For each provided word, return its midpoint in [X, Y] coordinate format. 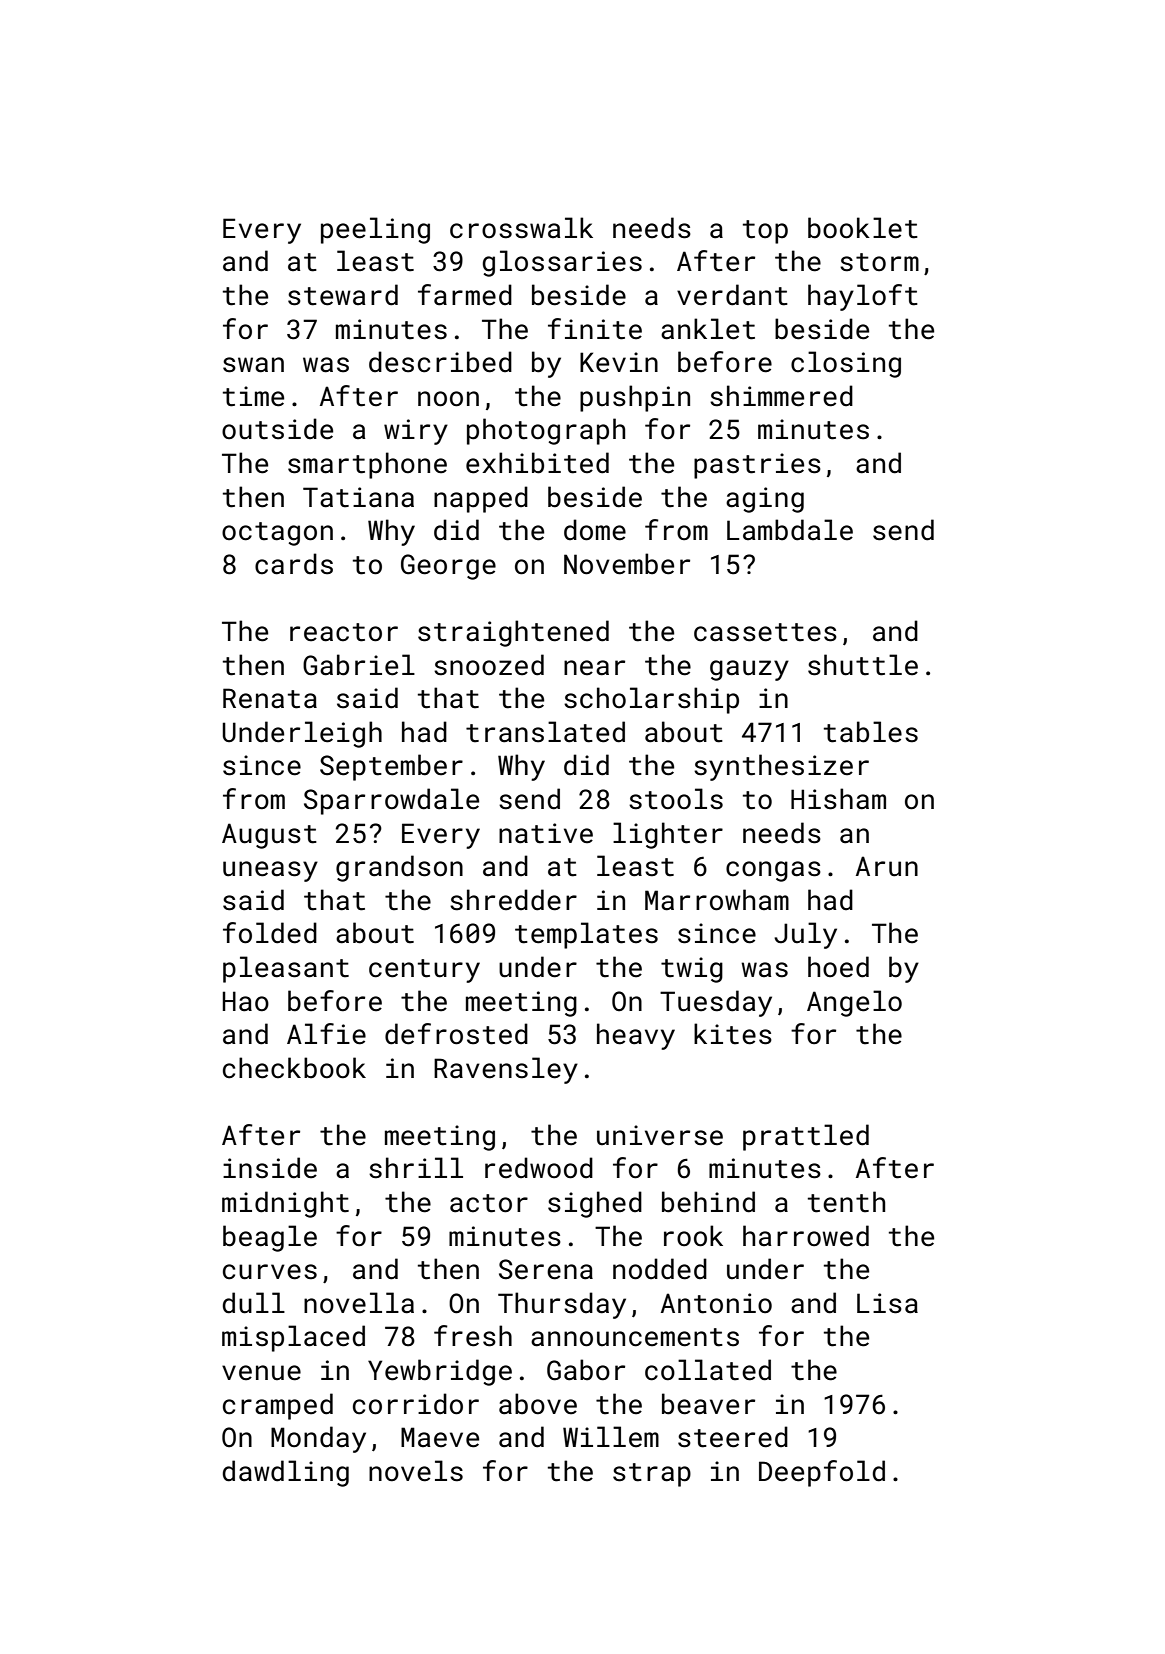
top [765, 232]
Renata [270, 698]
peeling [375, 230]
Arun [887, 866]
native [546, 833]
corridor [416, 1404]
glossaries [562, 263]
